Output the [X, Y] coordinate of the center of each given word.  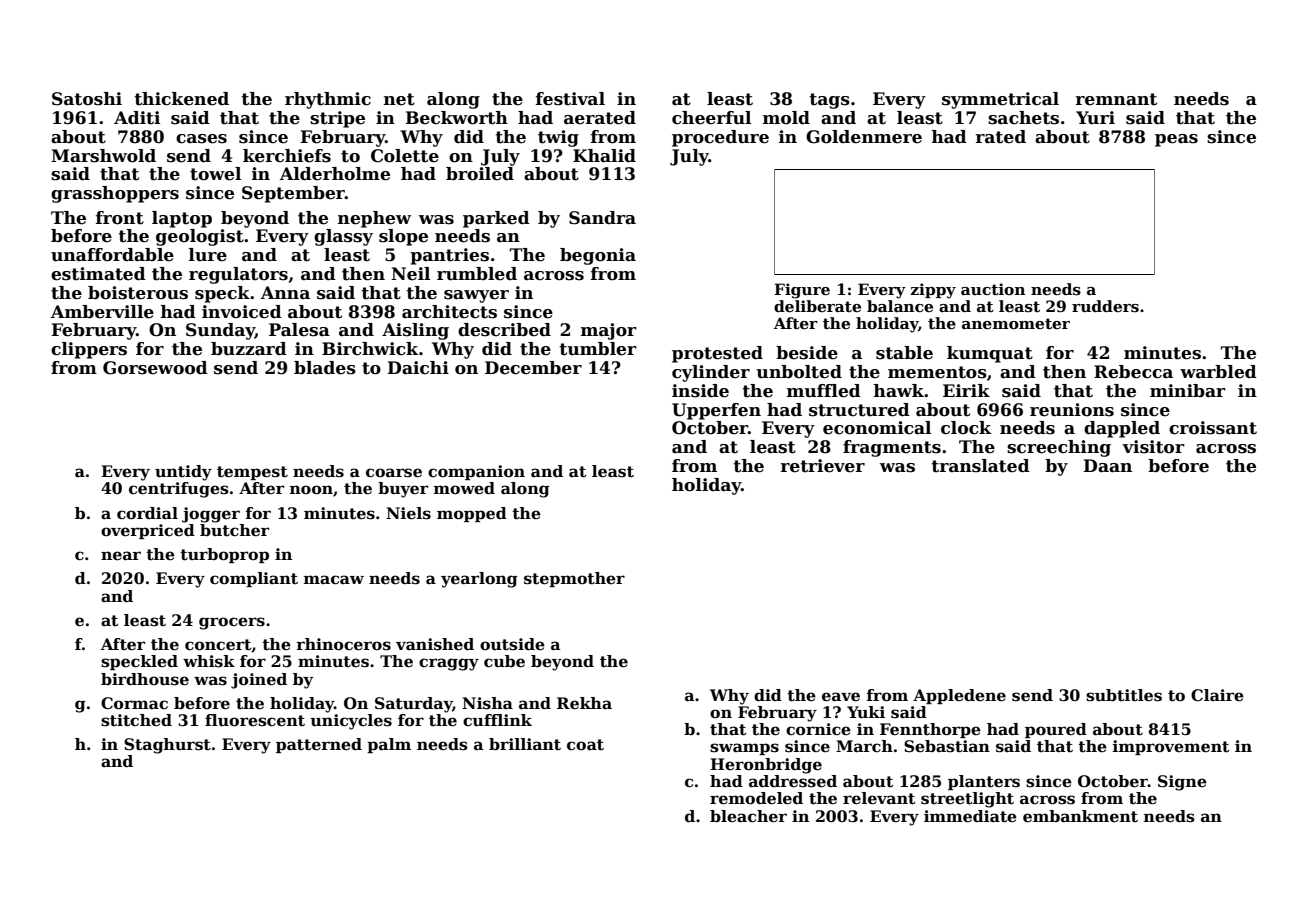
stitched [136, 720]
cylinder [711, 373]
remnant [1116, 99]
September [293, 194]
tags [829, 101]
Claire [1217, 695]
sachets [1023, 118]
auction [993, 289]
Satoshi [87, 99]
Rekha [584, 703]
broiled [480, 174]
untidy [183, 473]
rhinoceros [343, 644]
